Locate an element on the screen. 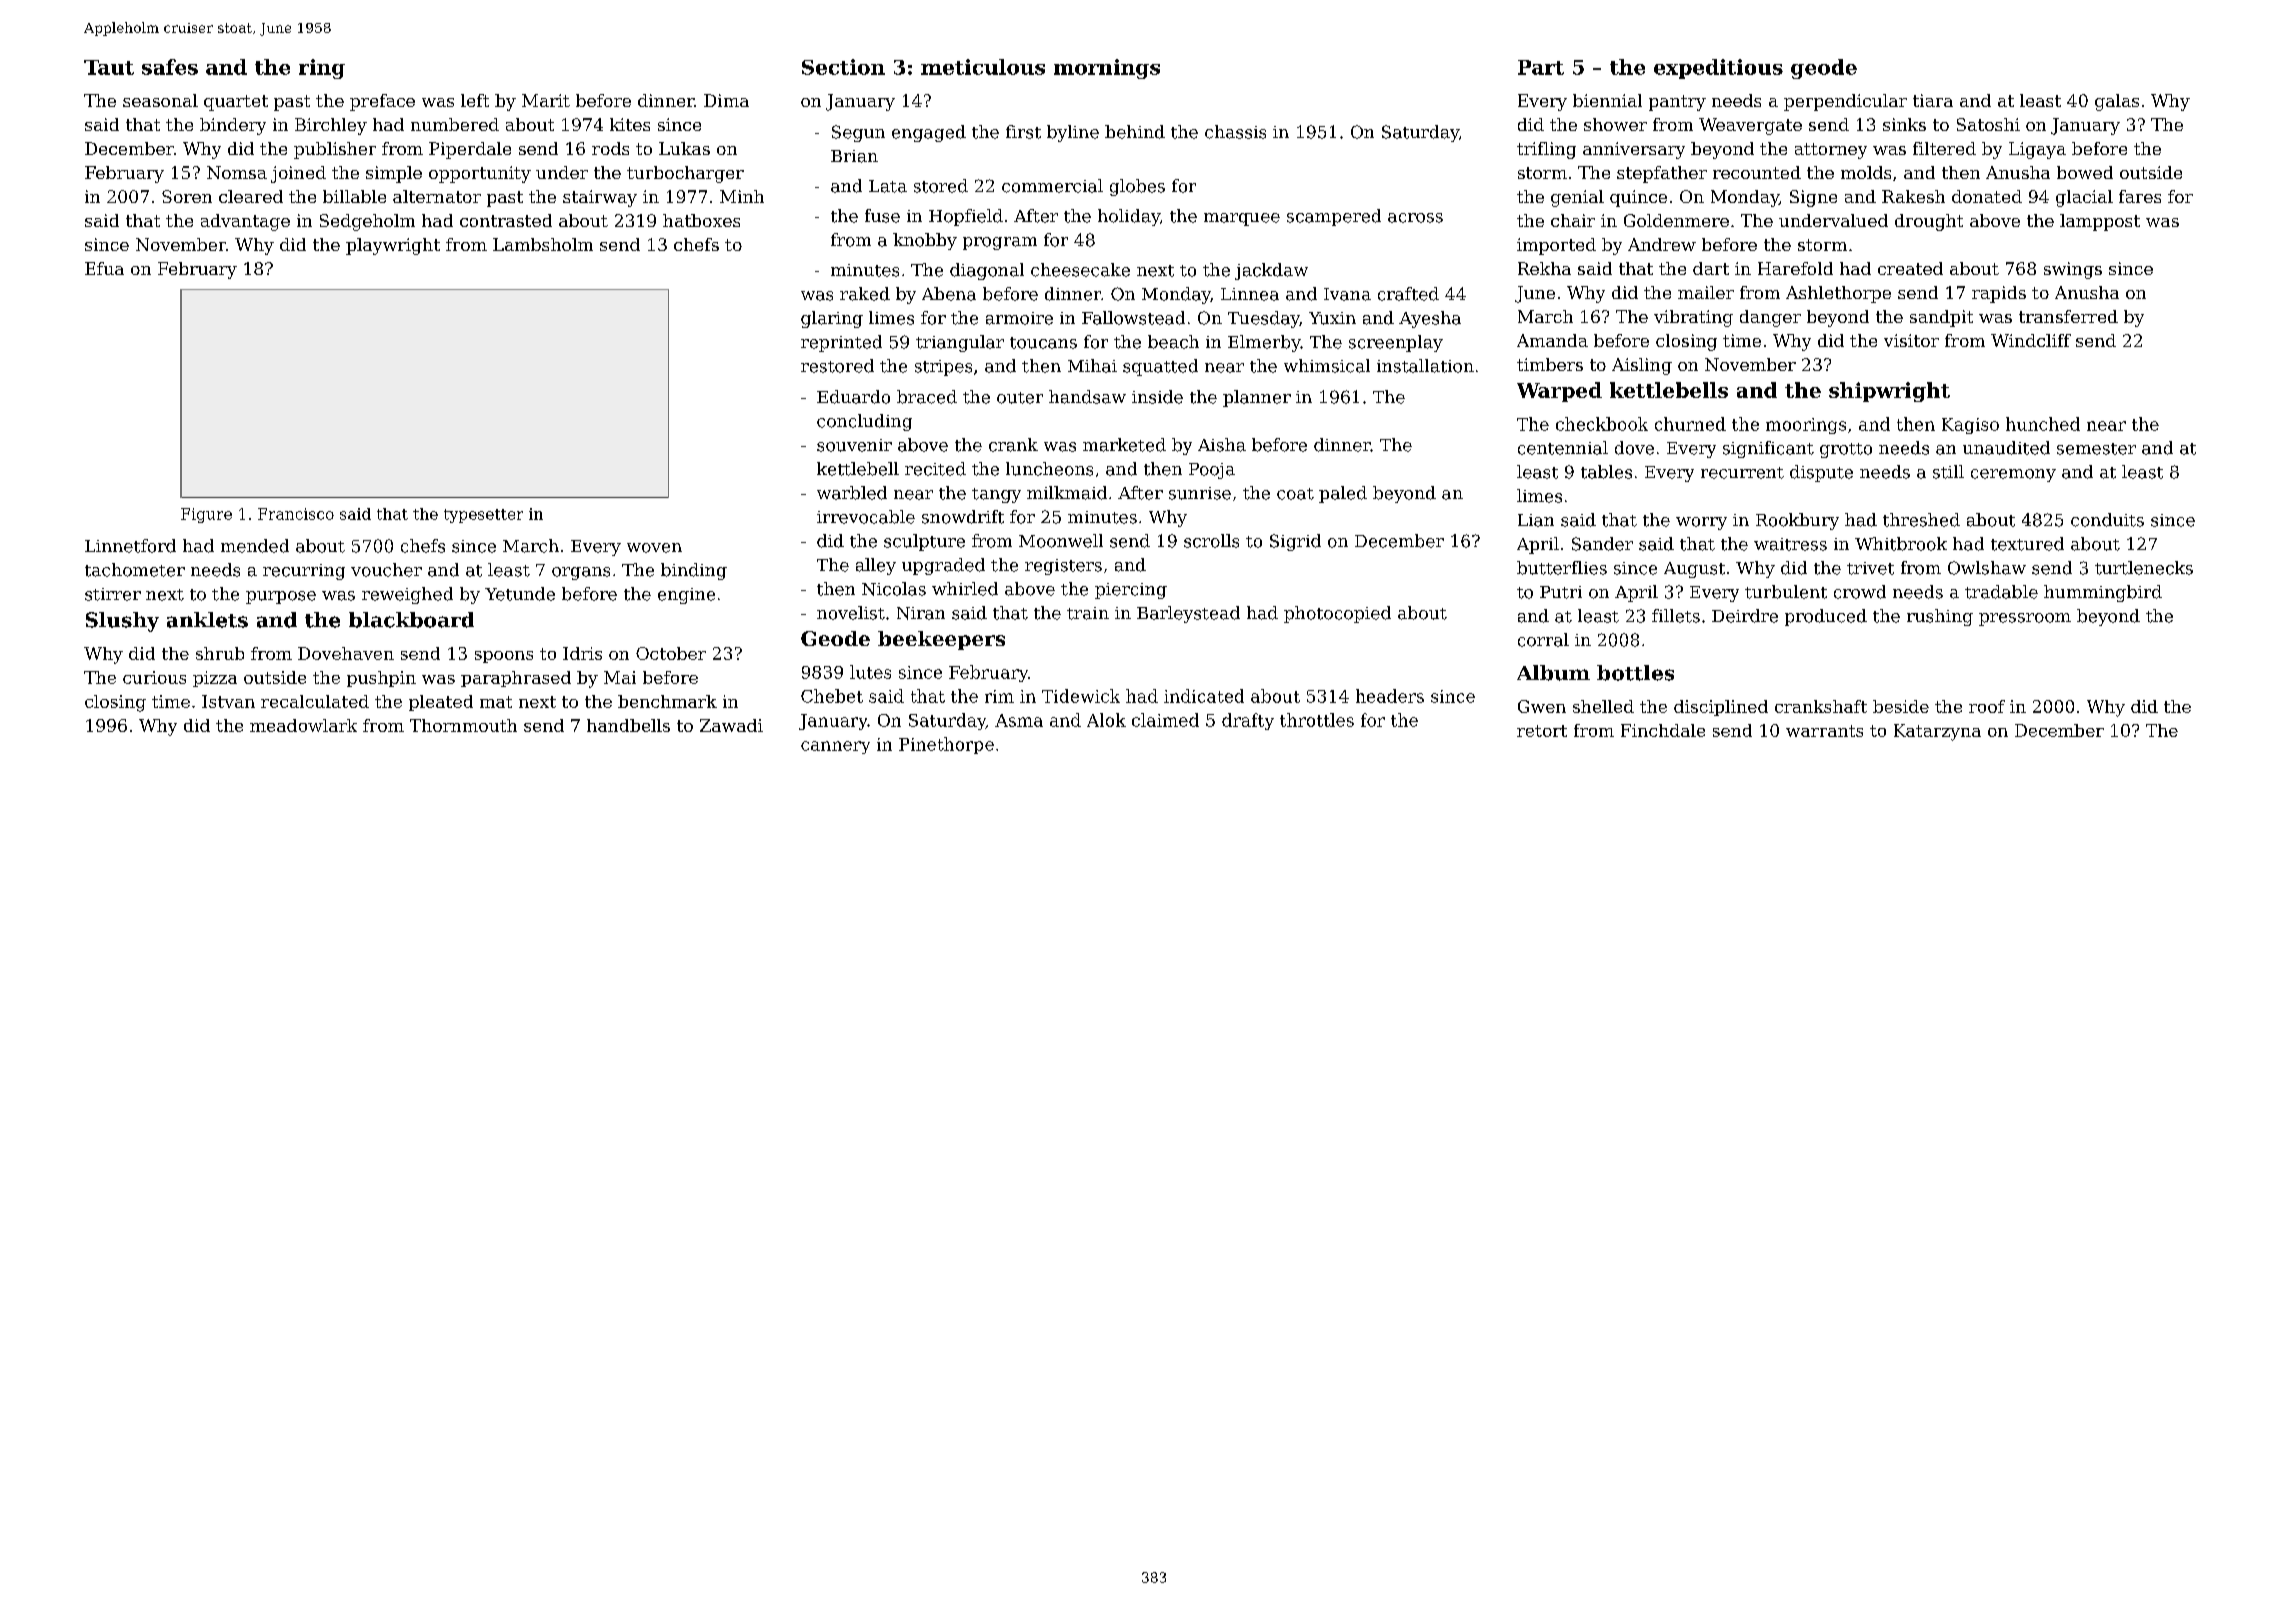 This screenshot has height=1614, width=2282. mornings is located at coordinates (1107, 69).
